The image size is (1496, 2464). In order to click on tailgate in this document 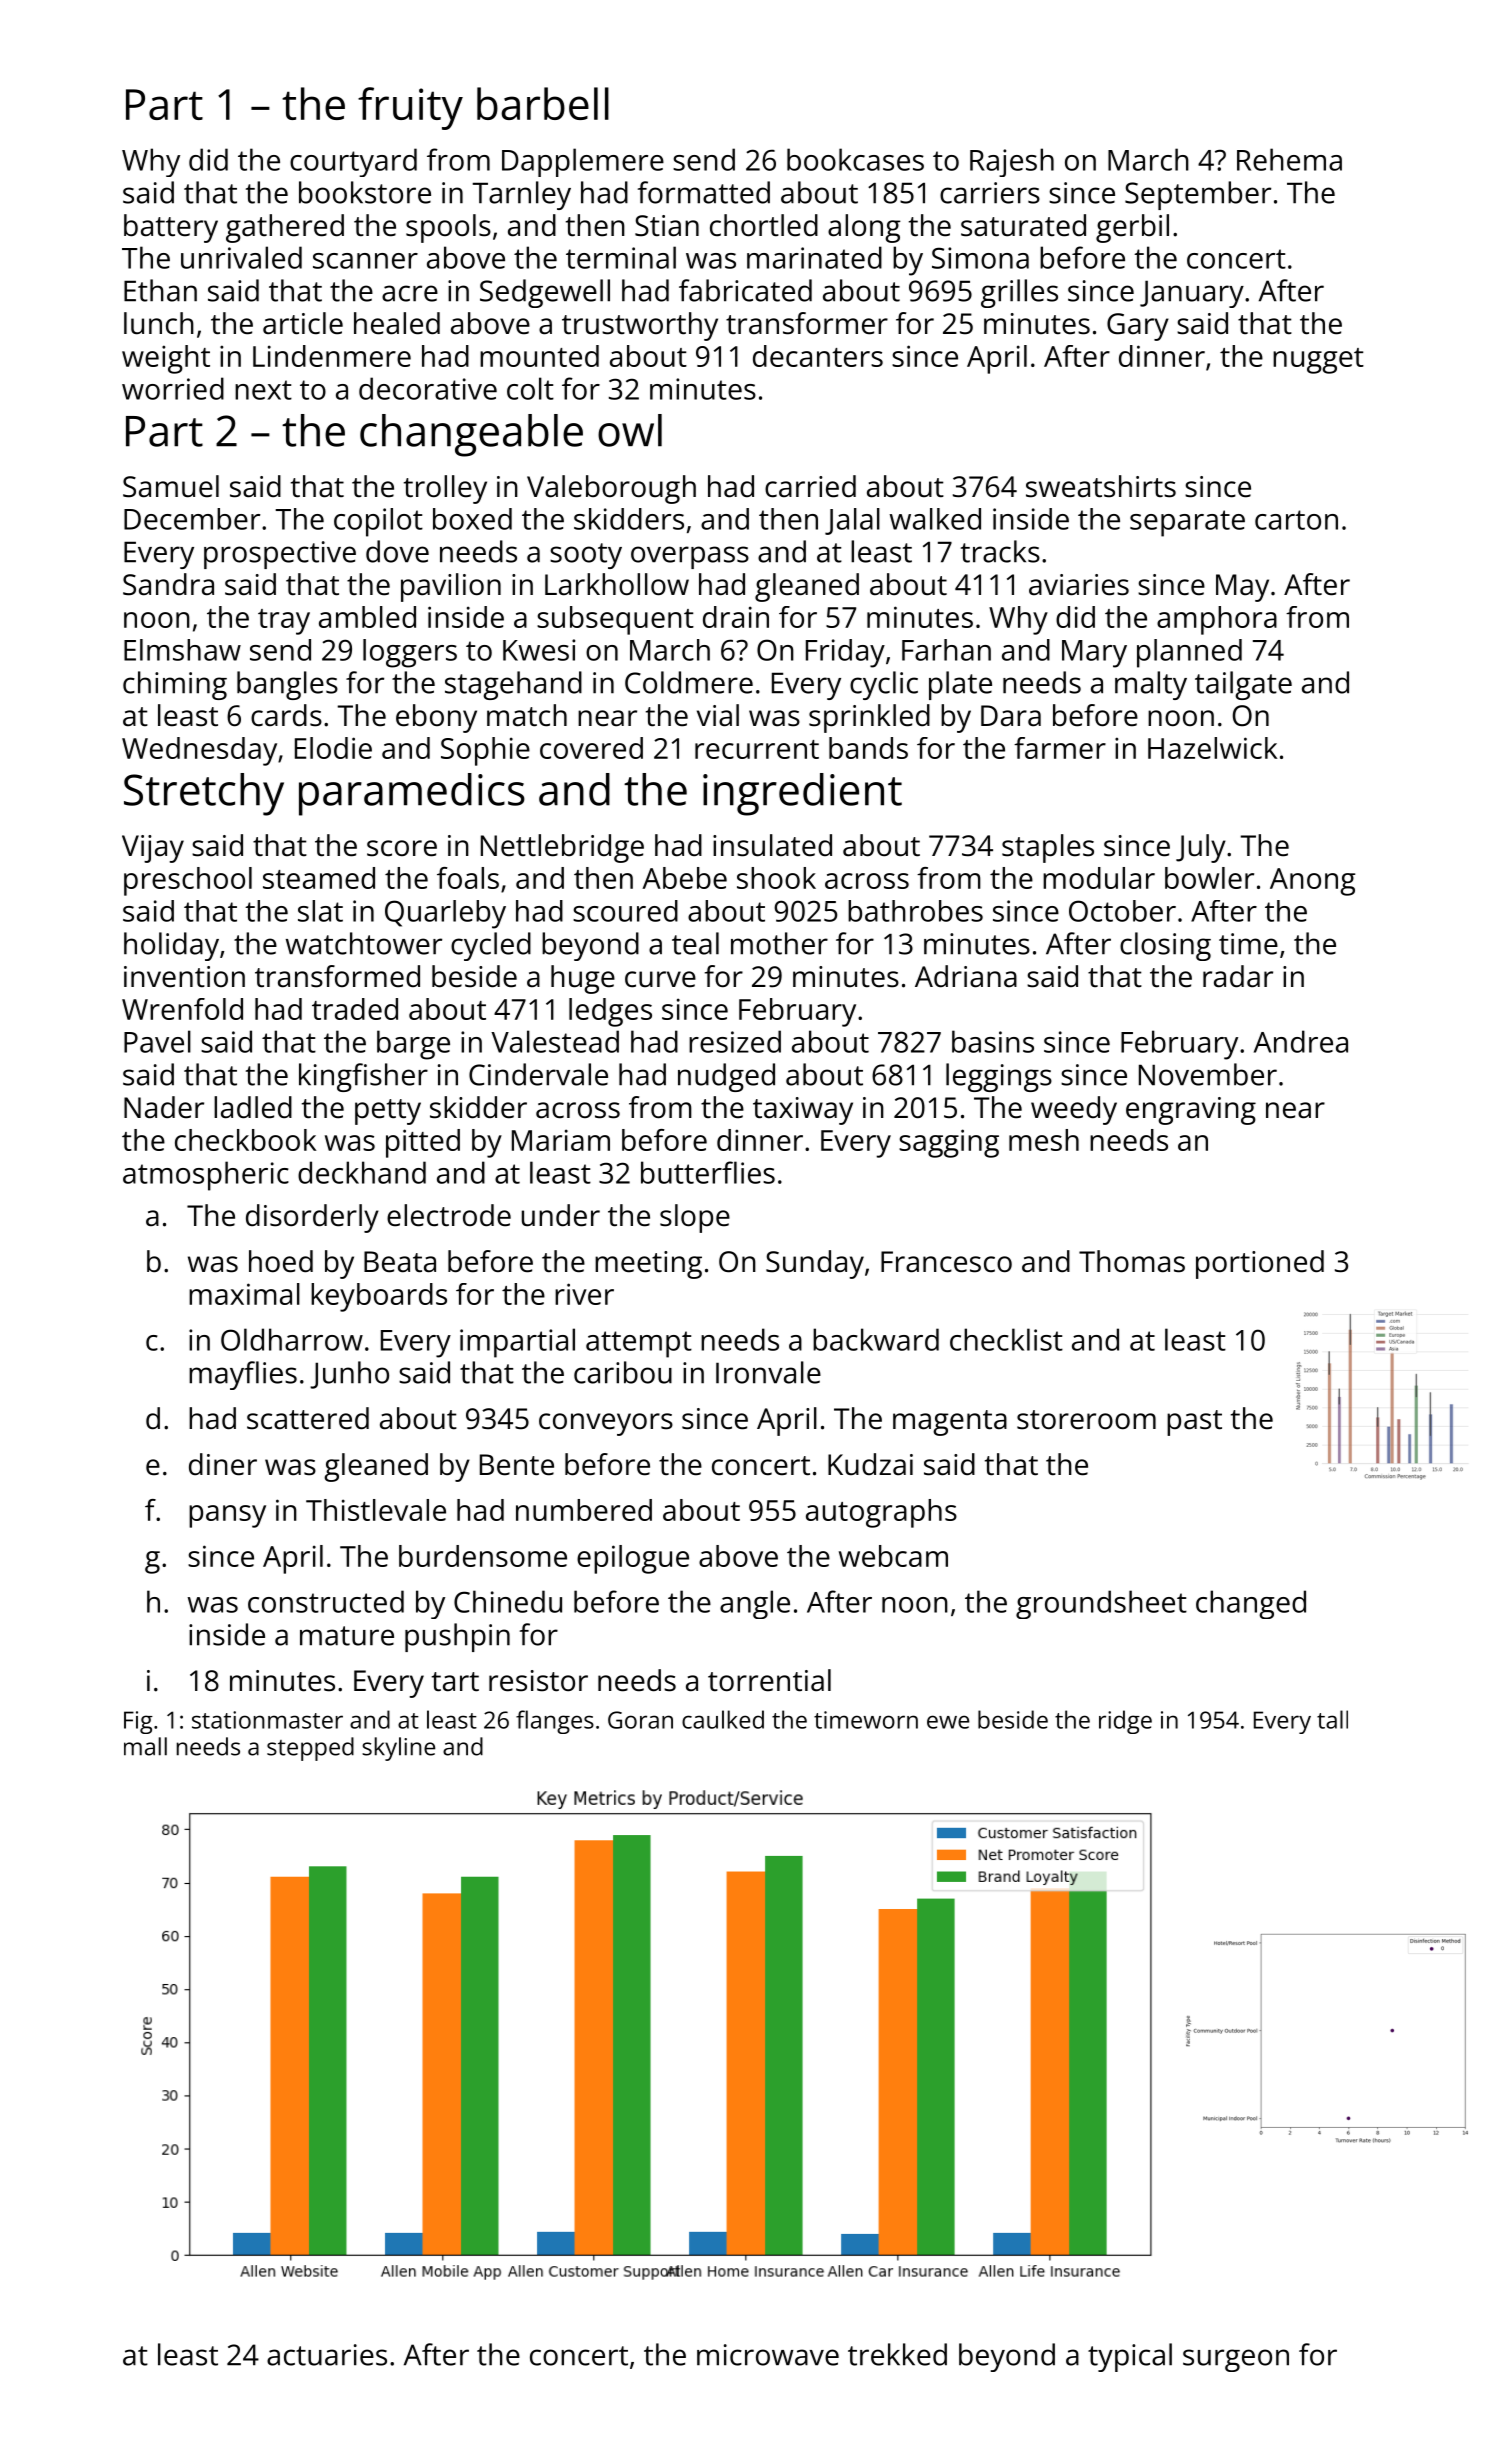, I will do `click(1243, 685)`.
